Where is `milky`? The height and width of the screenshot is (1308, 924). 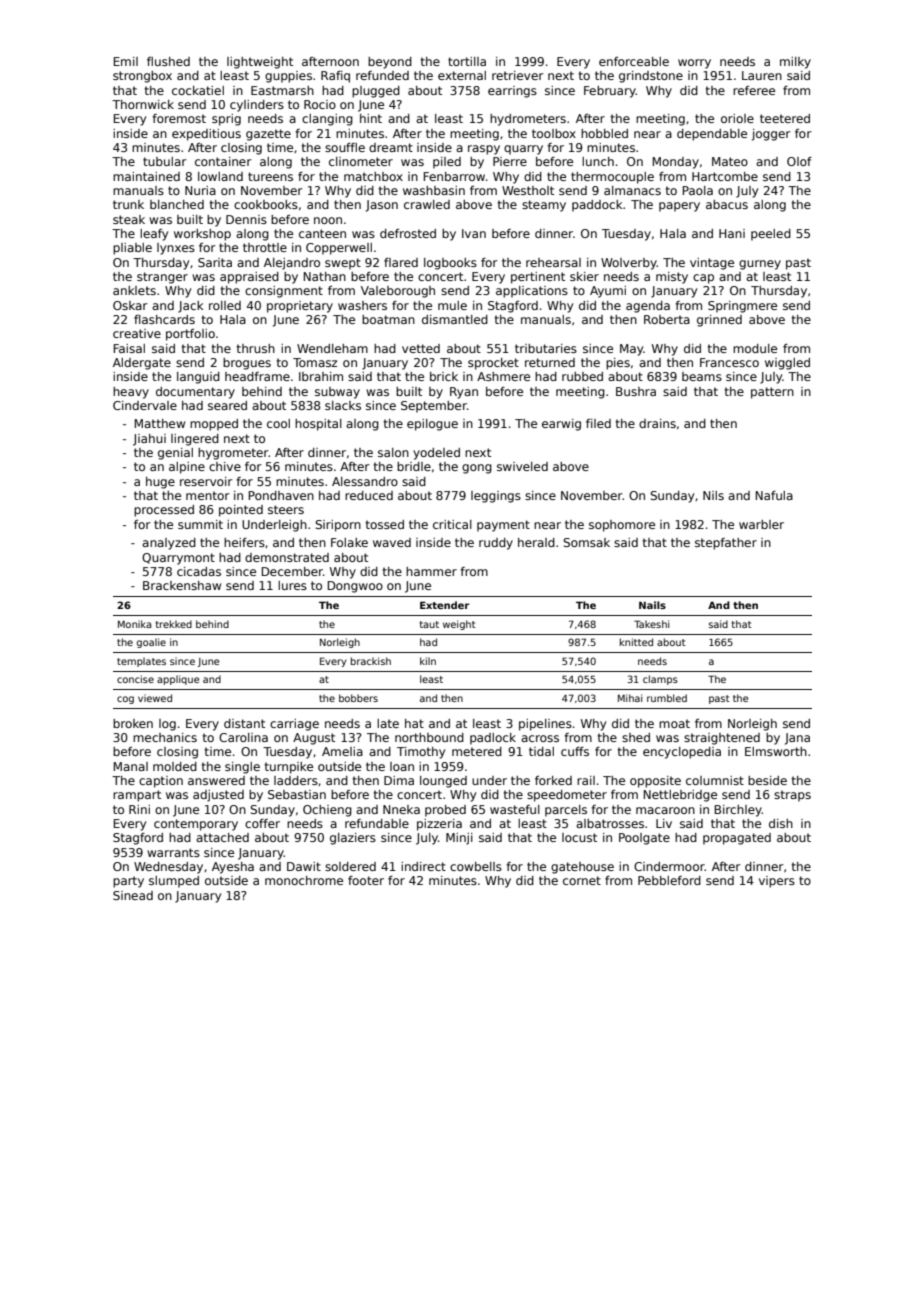 milky is located at coordinates (795, 63).
